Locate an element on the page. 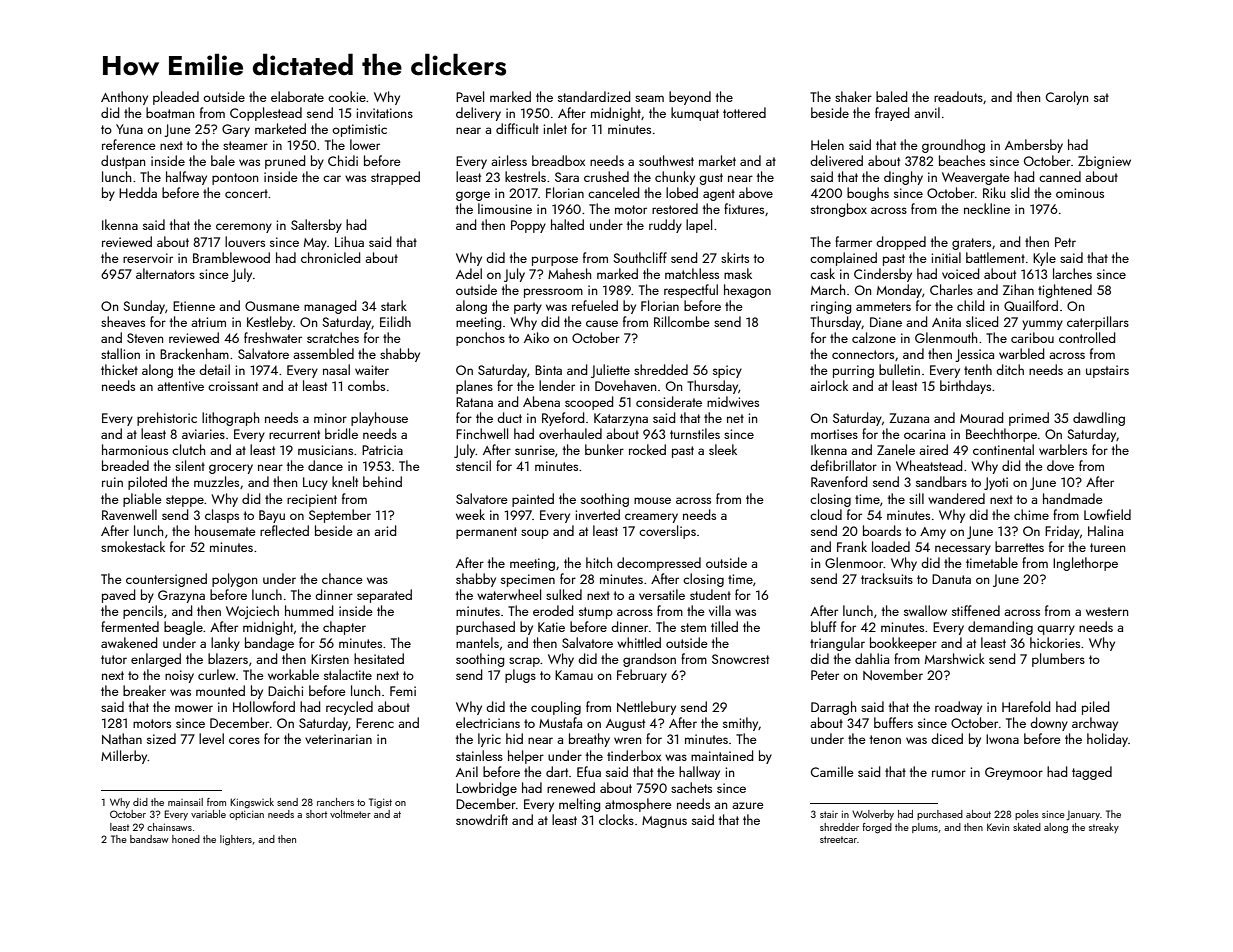 The height and width of the page is (952, 1233). calzone is located at coordinates (874, 337).
